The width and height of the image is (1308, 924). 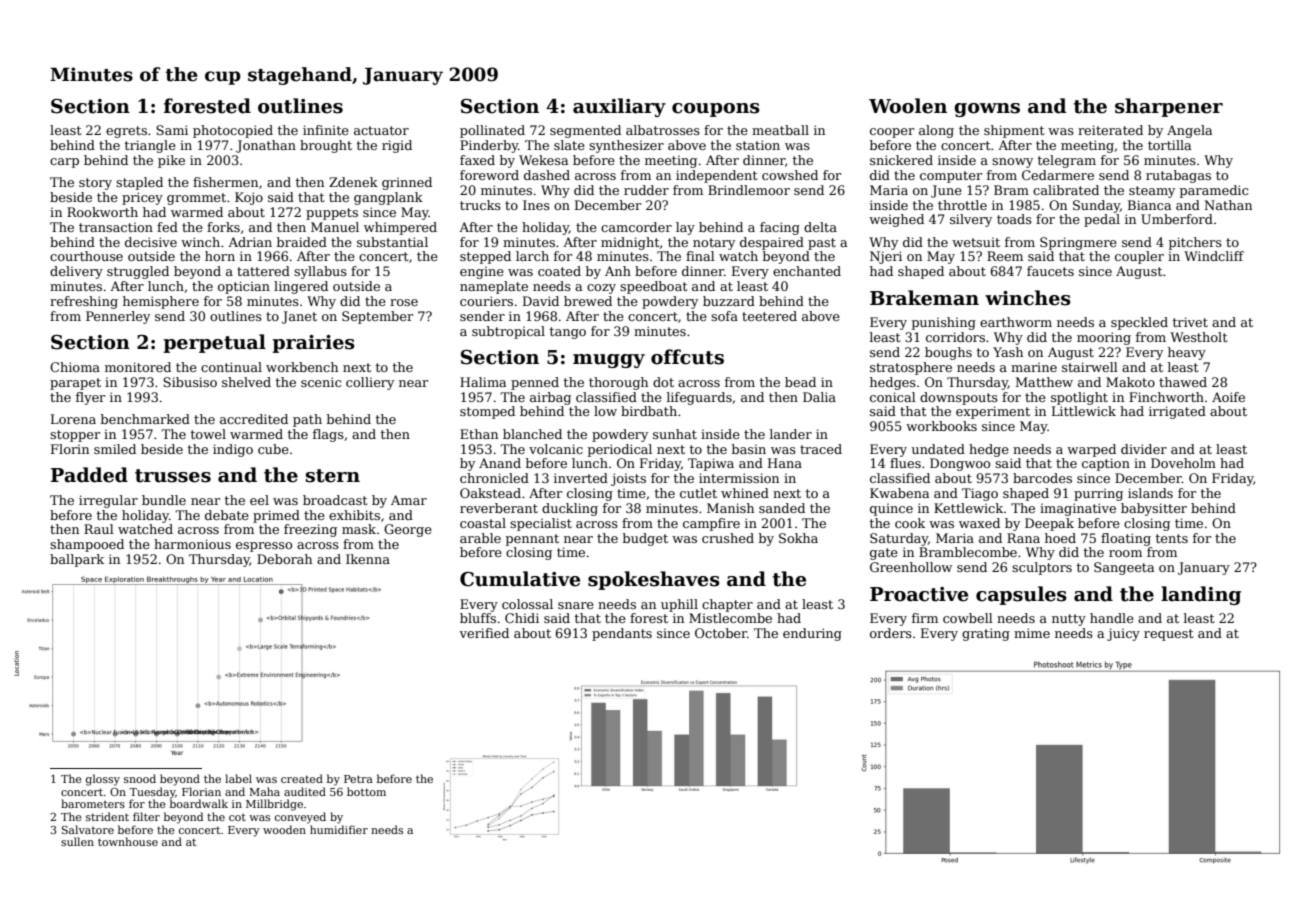 I want to click on marine, so click(x=1034, y=367).
